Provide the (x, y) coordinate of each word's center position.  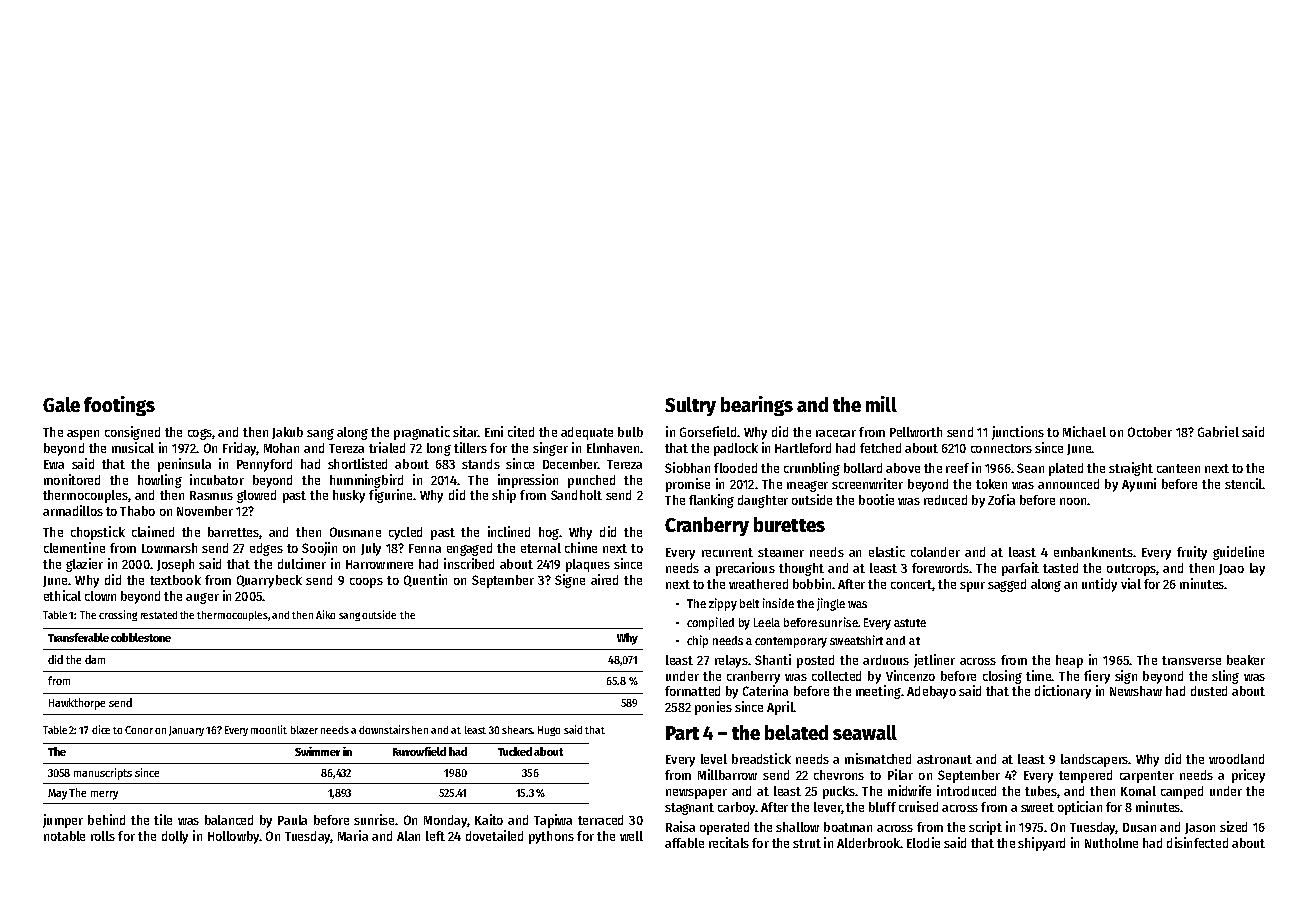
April (780, 708)
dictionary (1063, 692)
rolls (103, 836)
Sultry (690, 406)
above (903, 468)
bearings (757, 406)
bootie (876, 499)
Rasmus (211, 495)
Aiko (325, 614)
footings (119, 406)
